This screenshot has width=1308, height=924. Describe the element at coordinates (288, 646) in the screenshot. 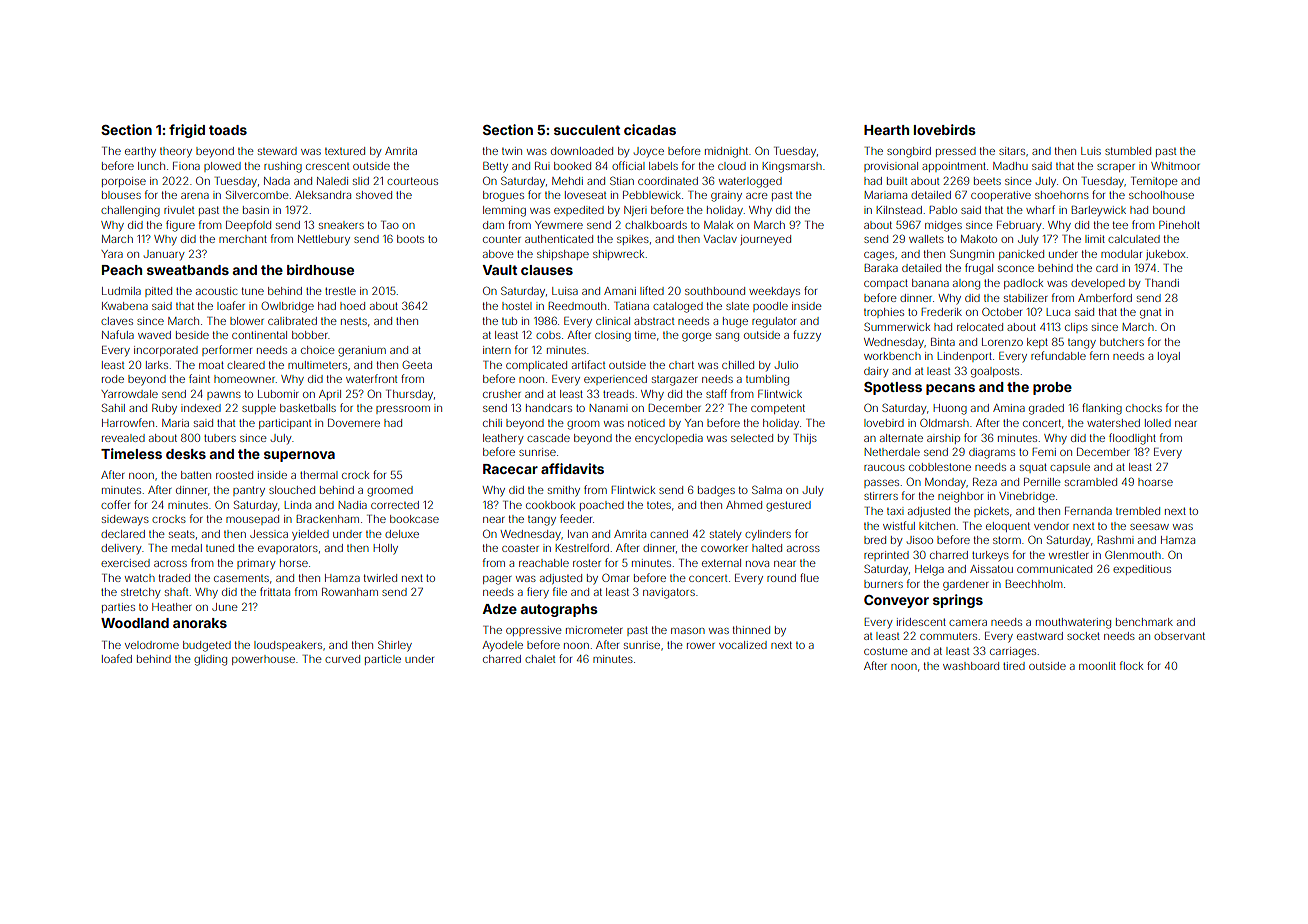

I see `loudspeakers` at that location.
